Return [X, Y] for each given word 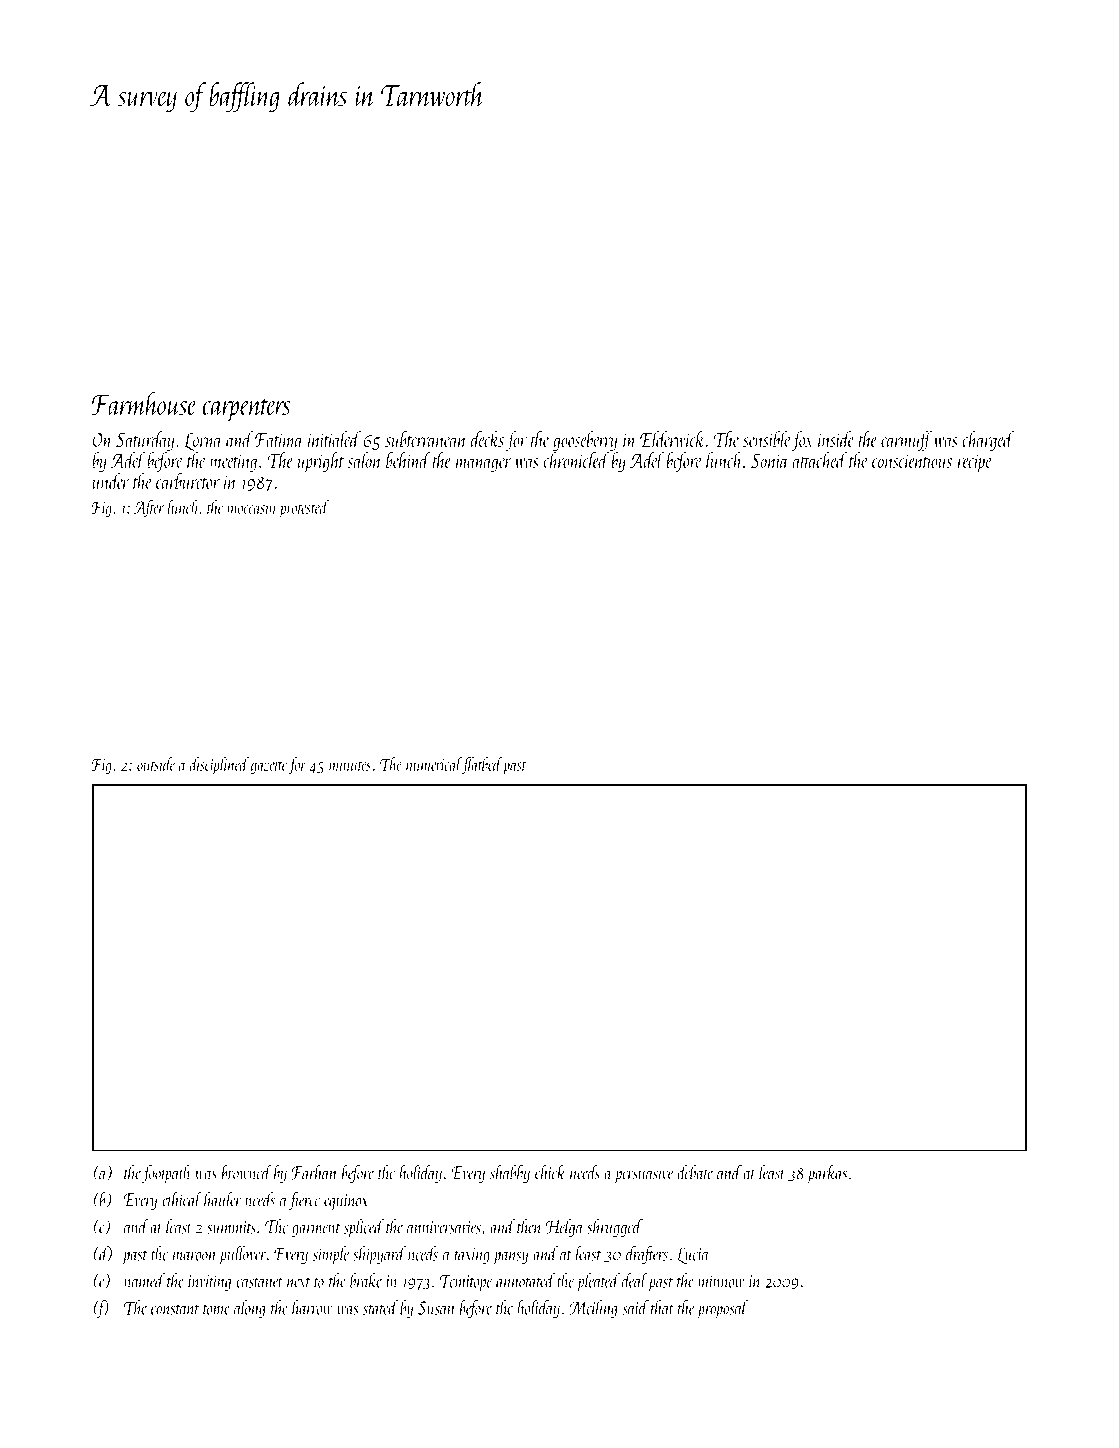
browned [246, 1172]
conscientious [912, 461]
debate [695, 1172]
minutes [350, 765]
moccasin [252, 508]
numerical [434, 765]
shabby [510, 1173]
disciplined [219, 766]
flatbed [482, 766]
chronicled [576, 460]
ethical [182, 1199]
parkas [827, 1174]
